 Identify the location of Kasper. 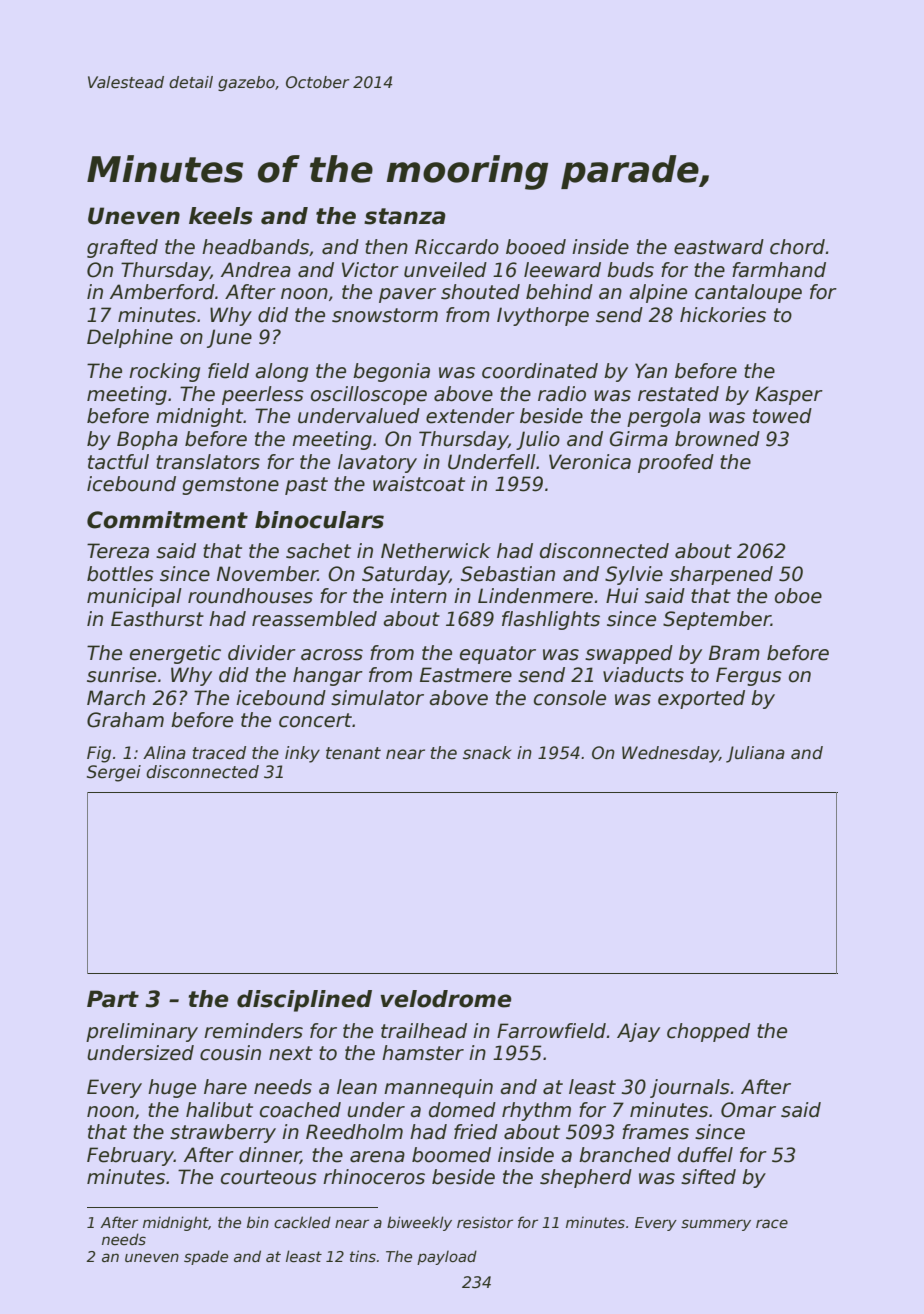
(789, 395).
